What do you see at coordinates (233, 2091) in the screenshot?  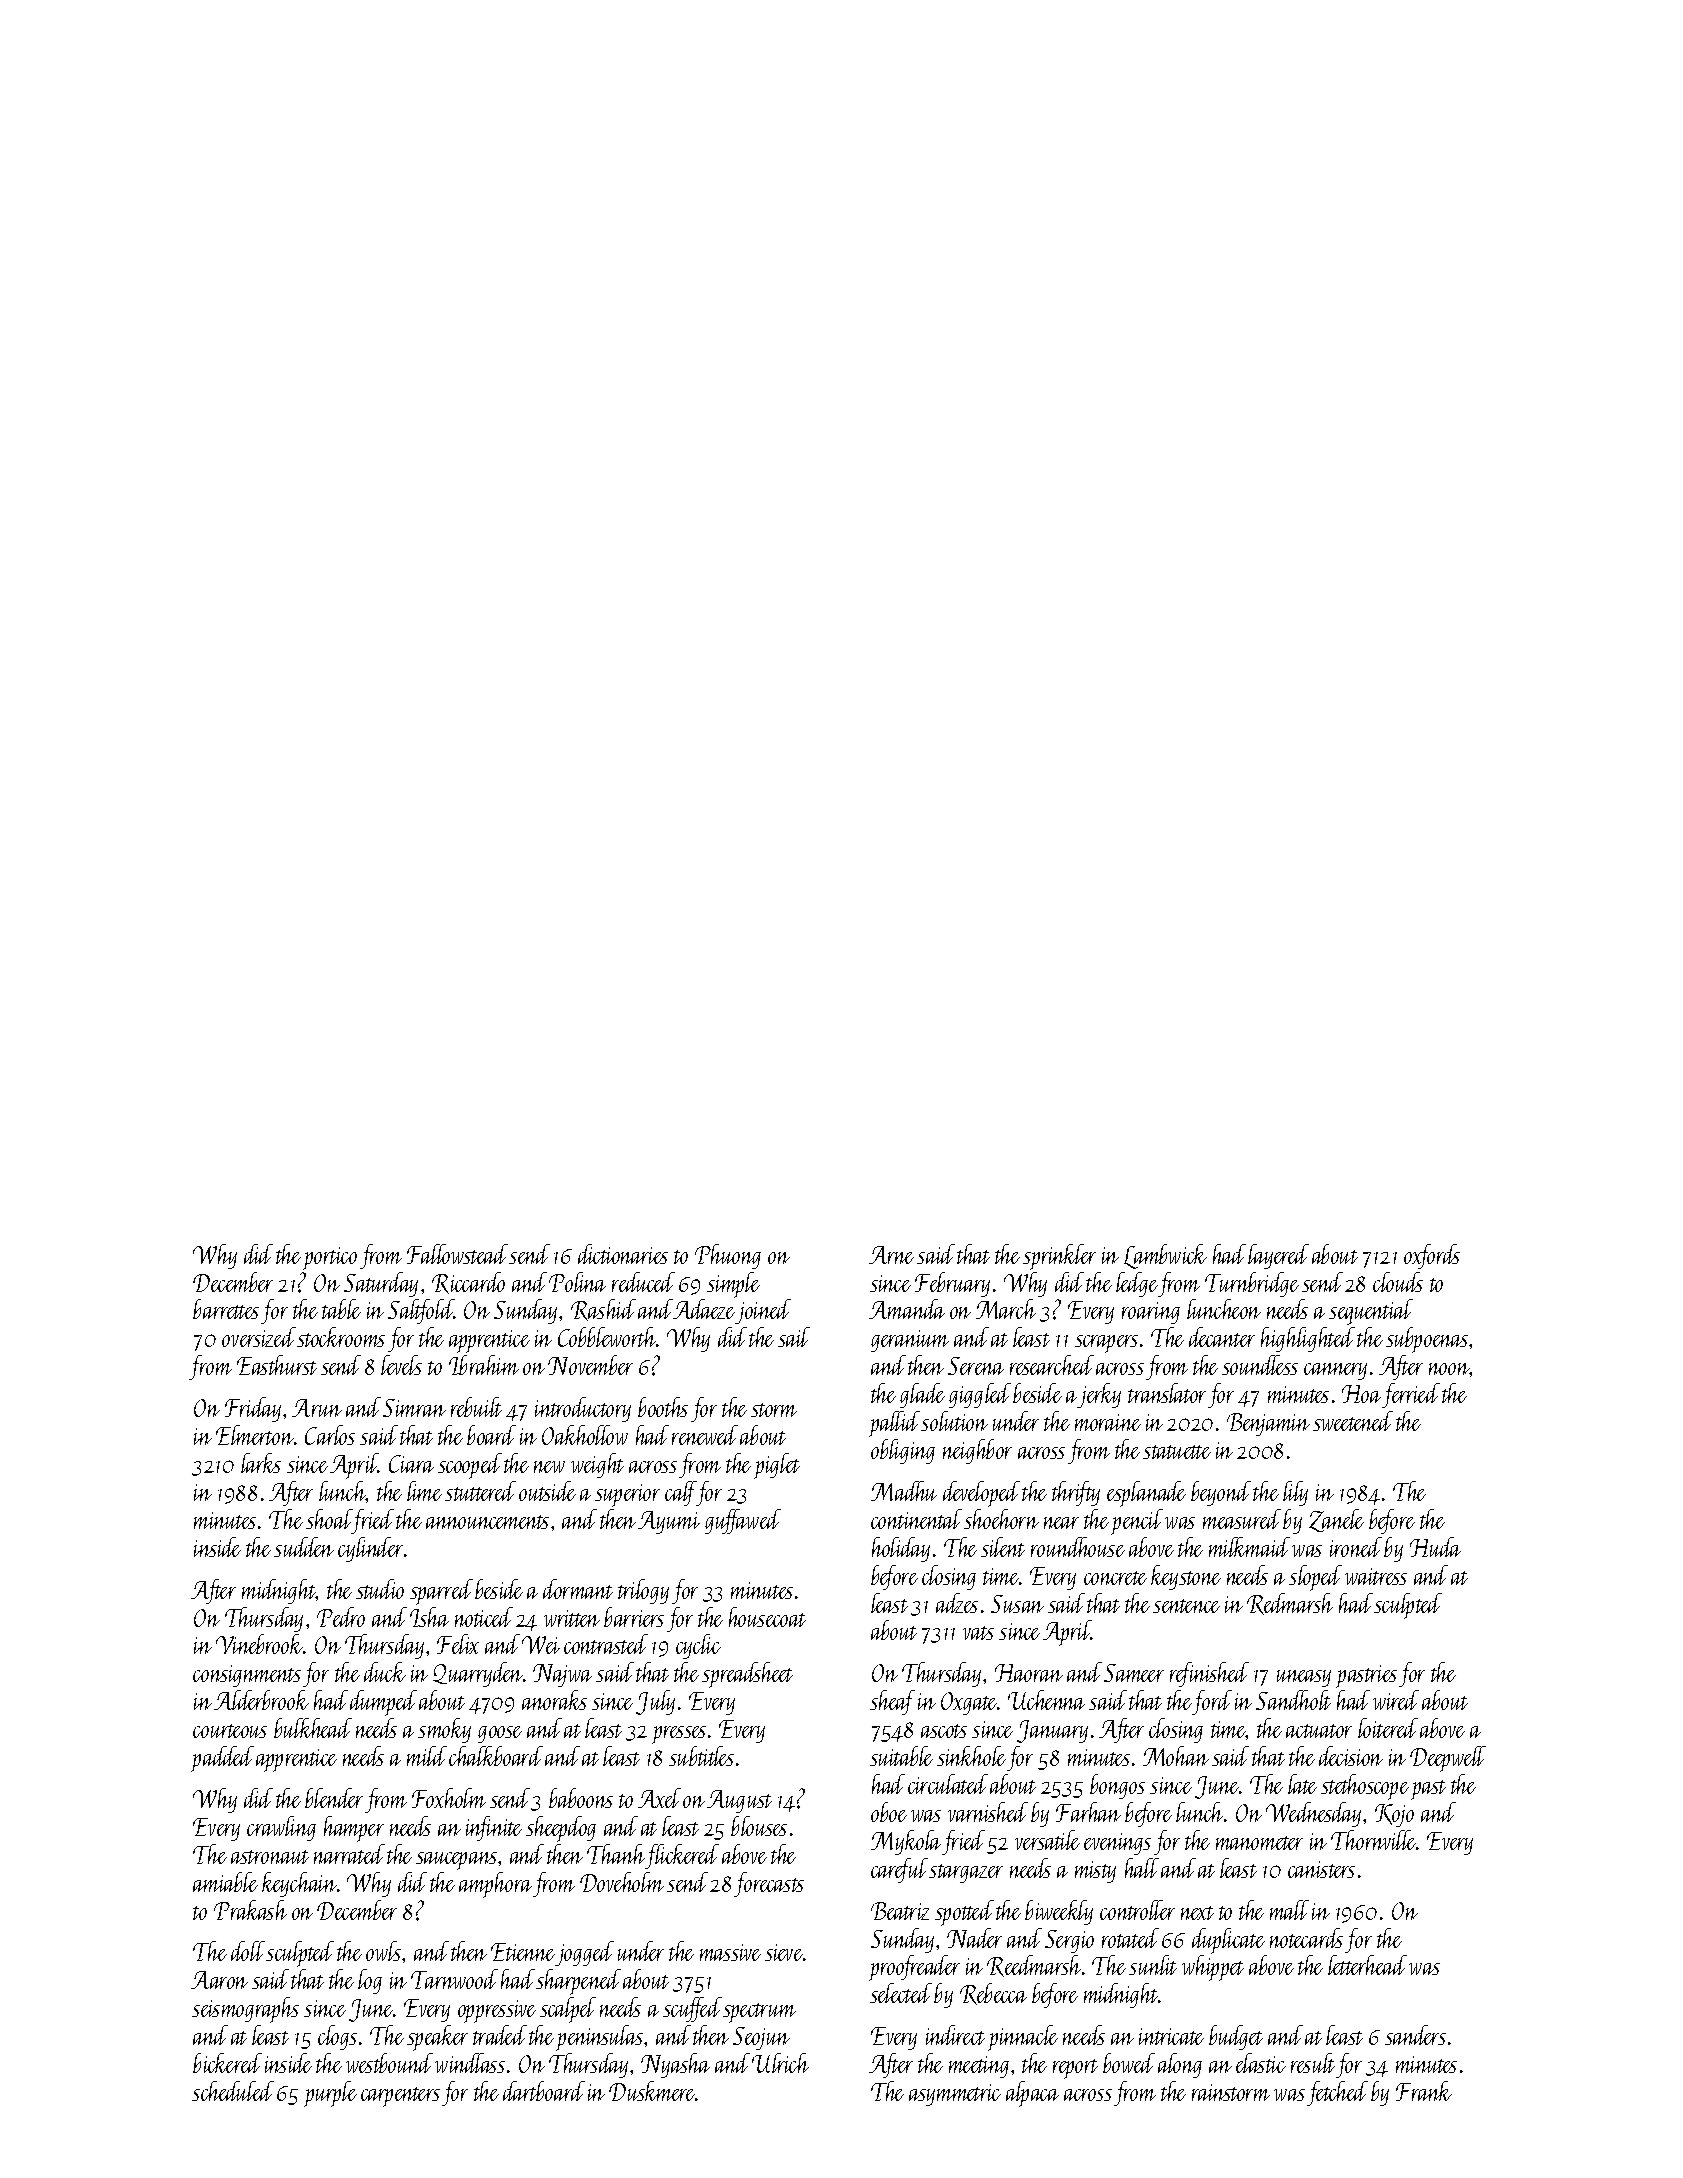 I see `scheduled` at bounding box center [233, 2091].
